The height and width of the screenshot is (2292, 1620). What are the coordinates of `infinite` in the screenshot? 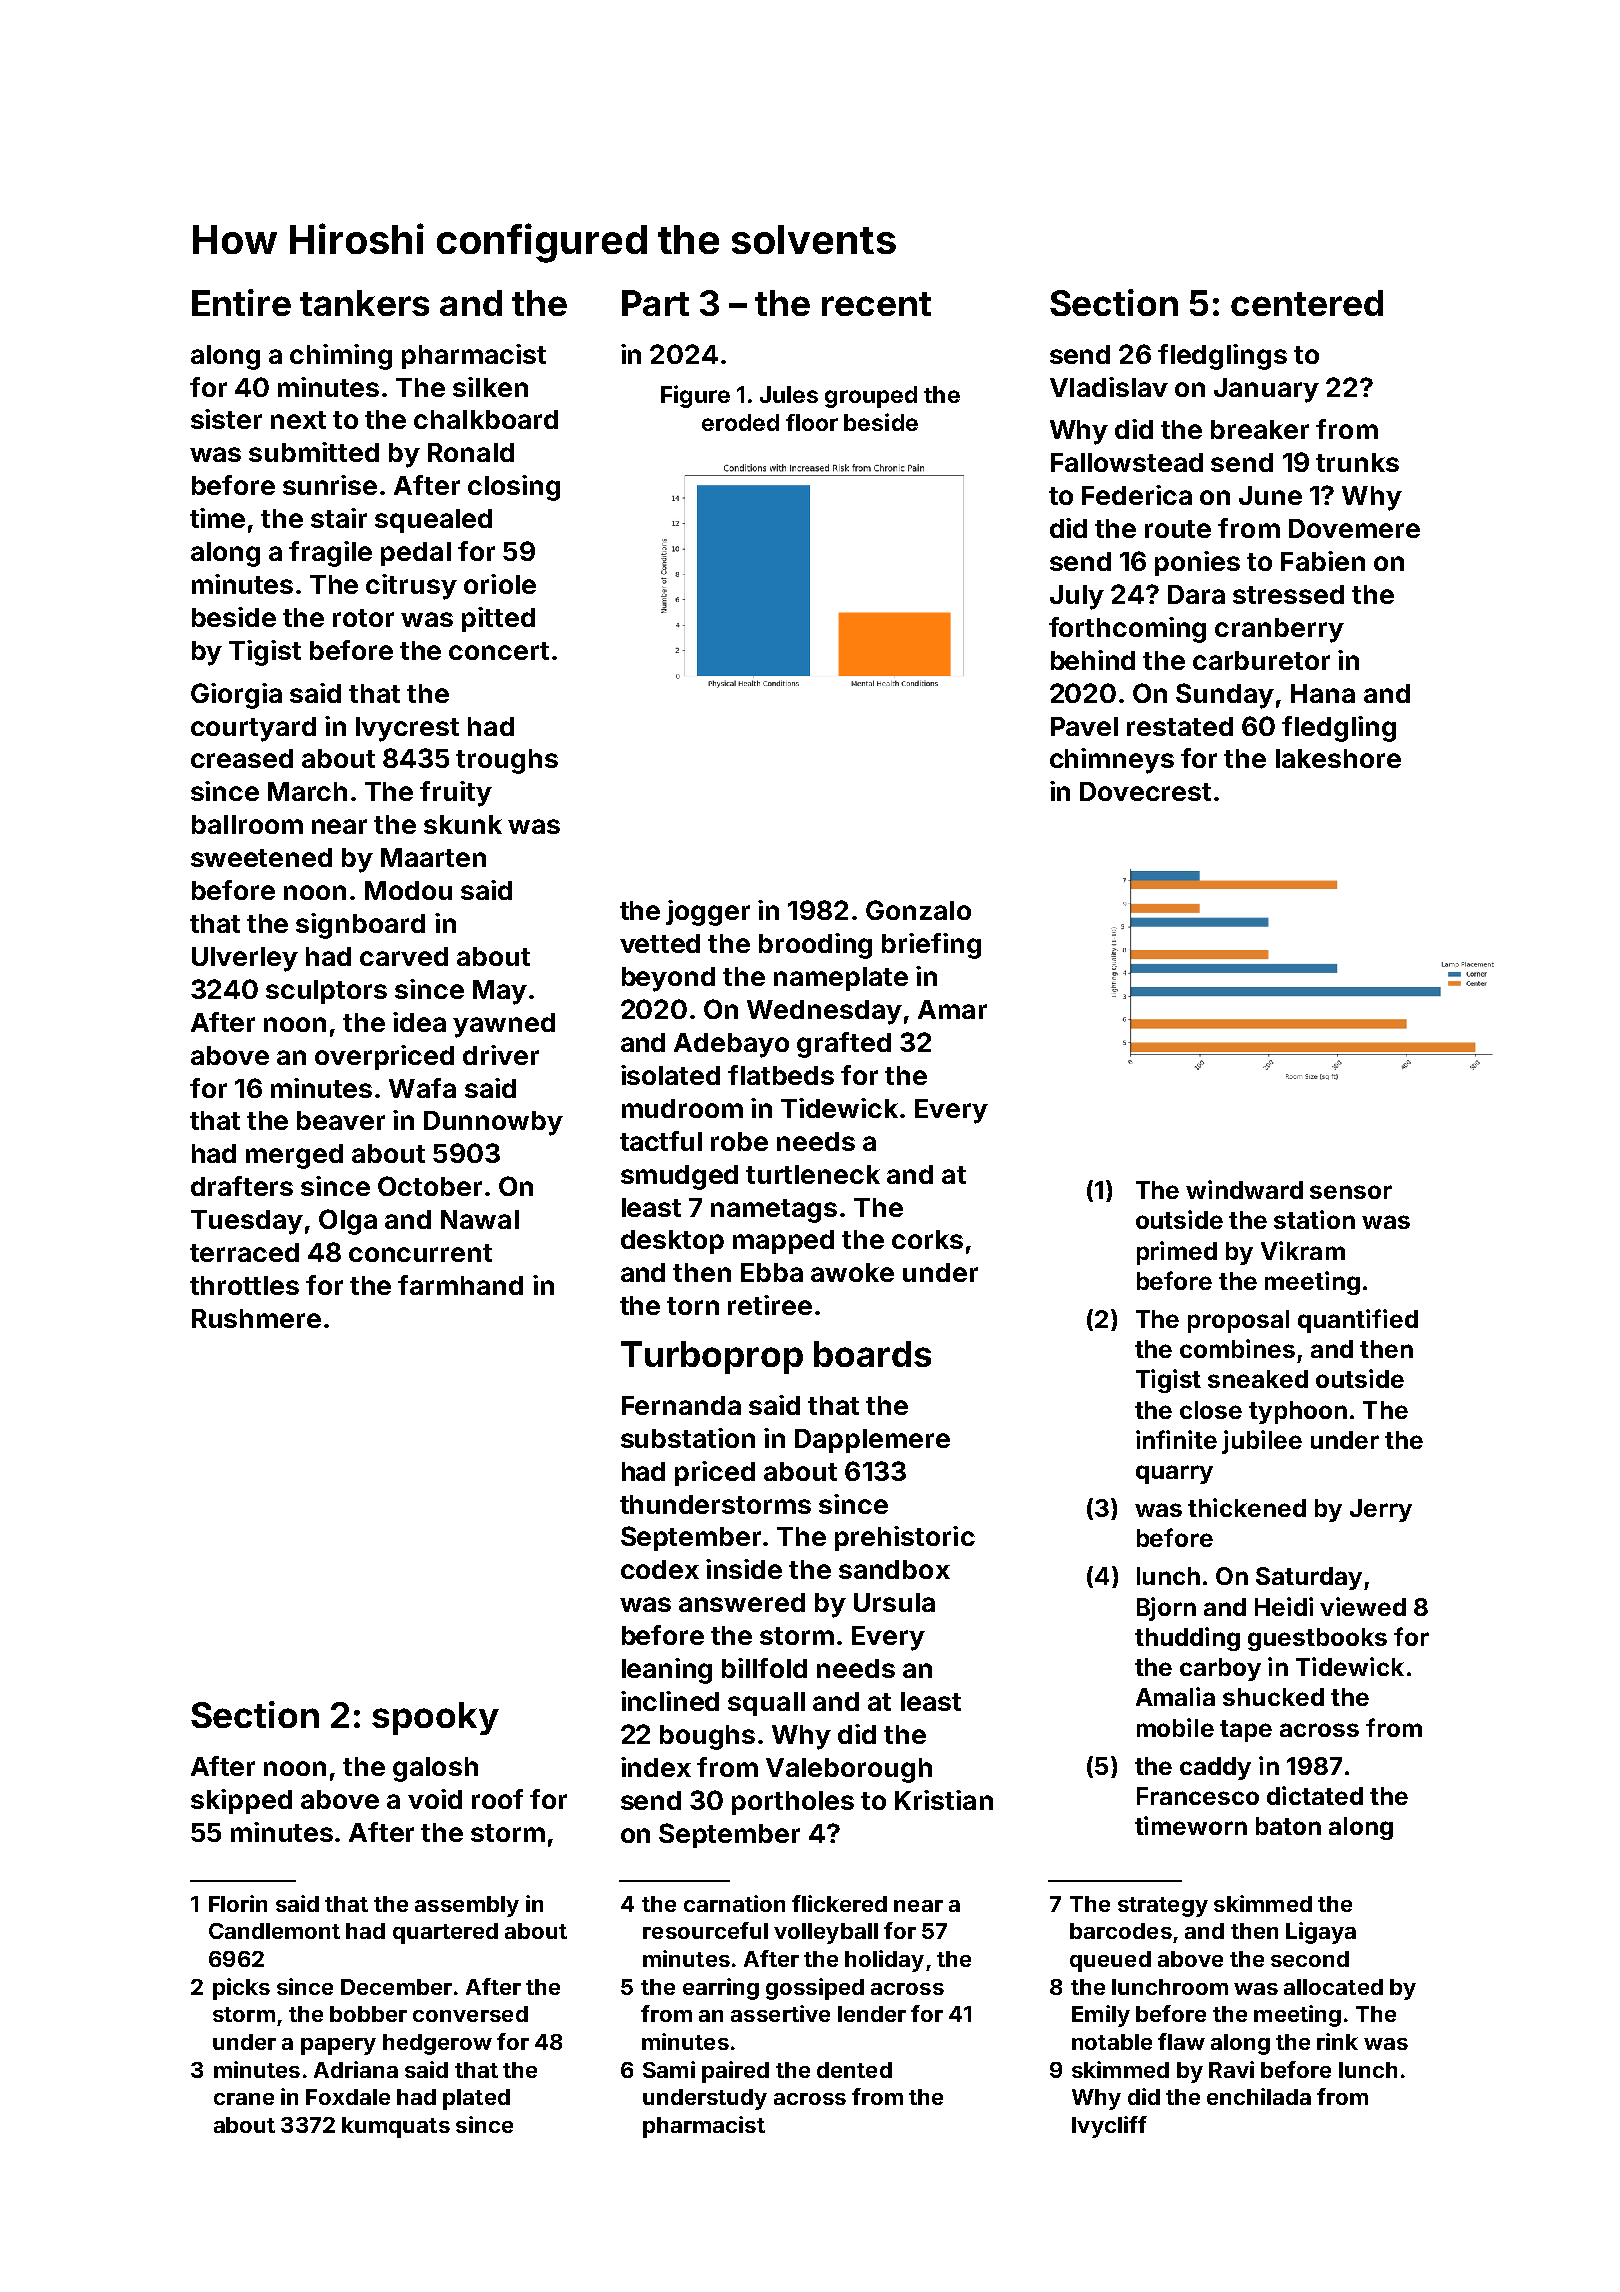 It's located at (1176, 1439).
